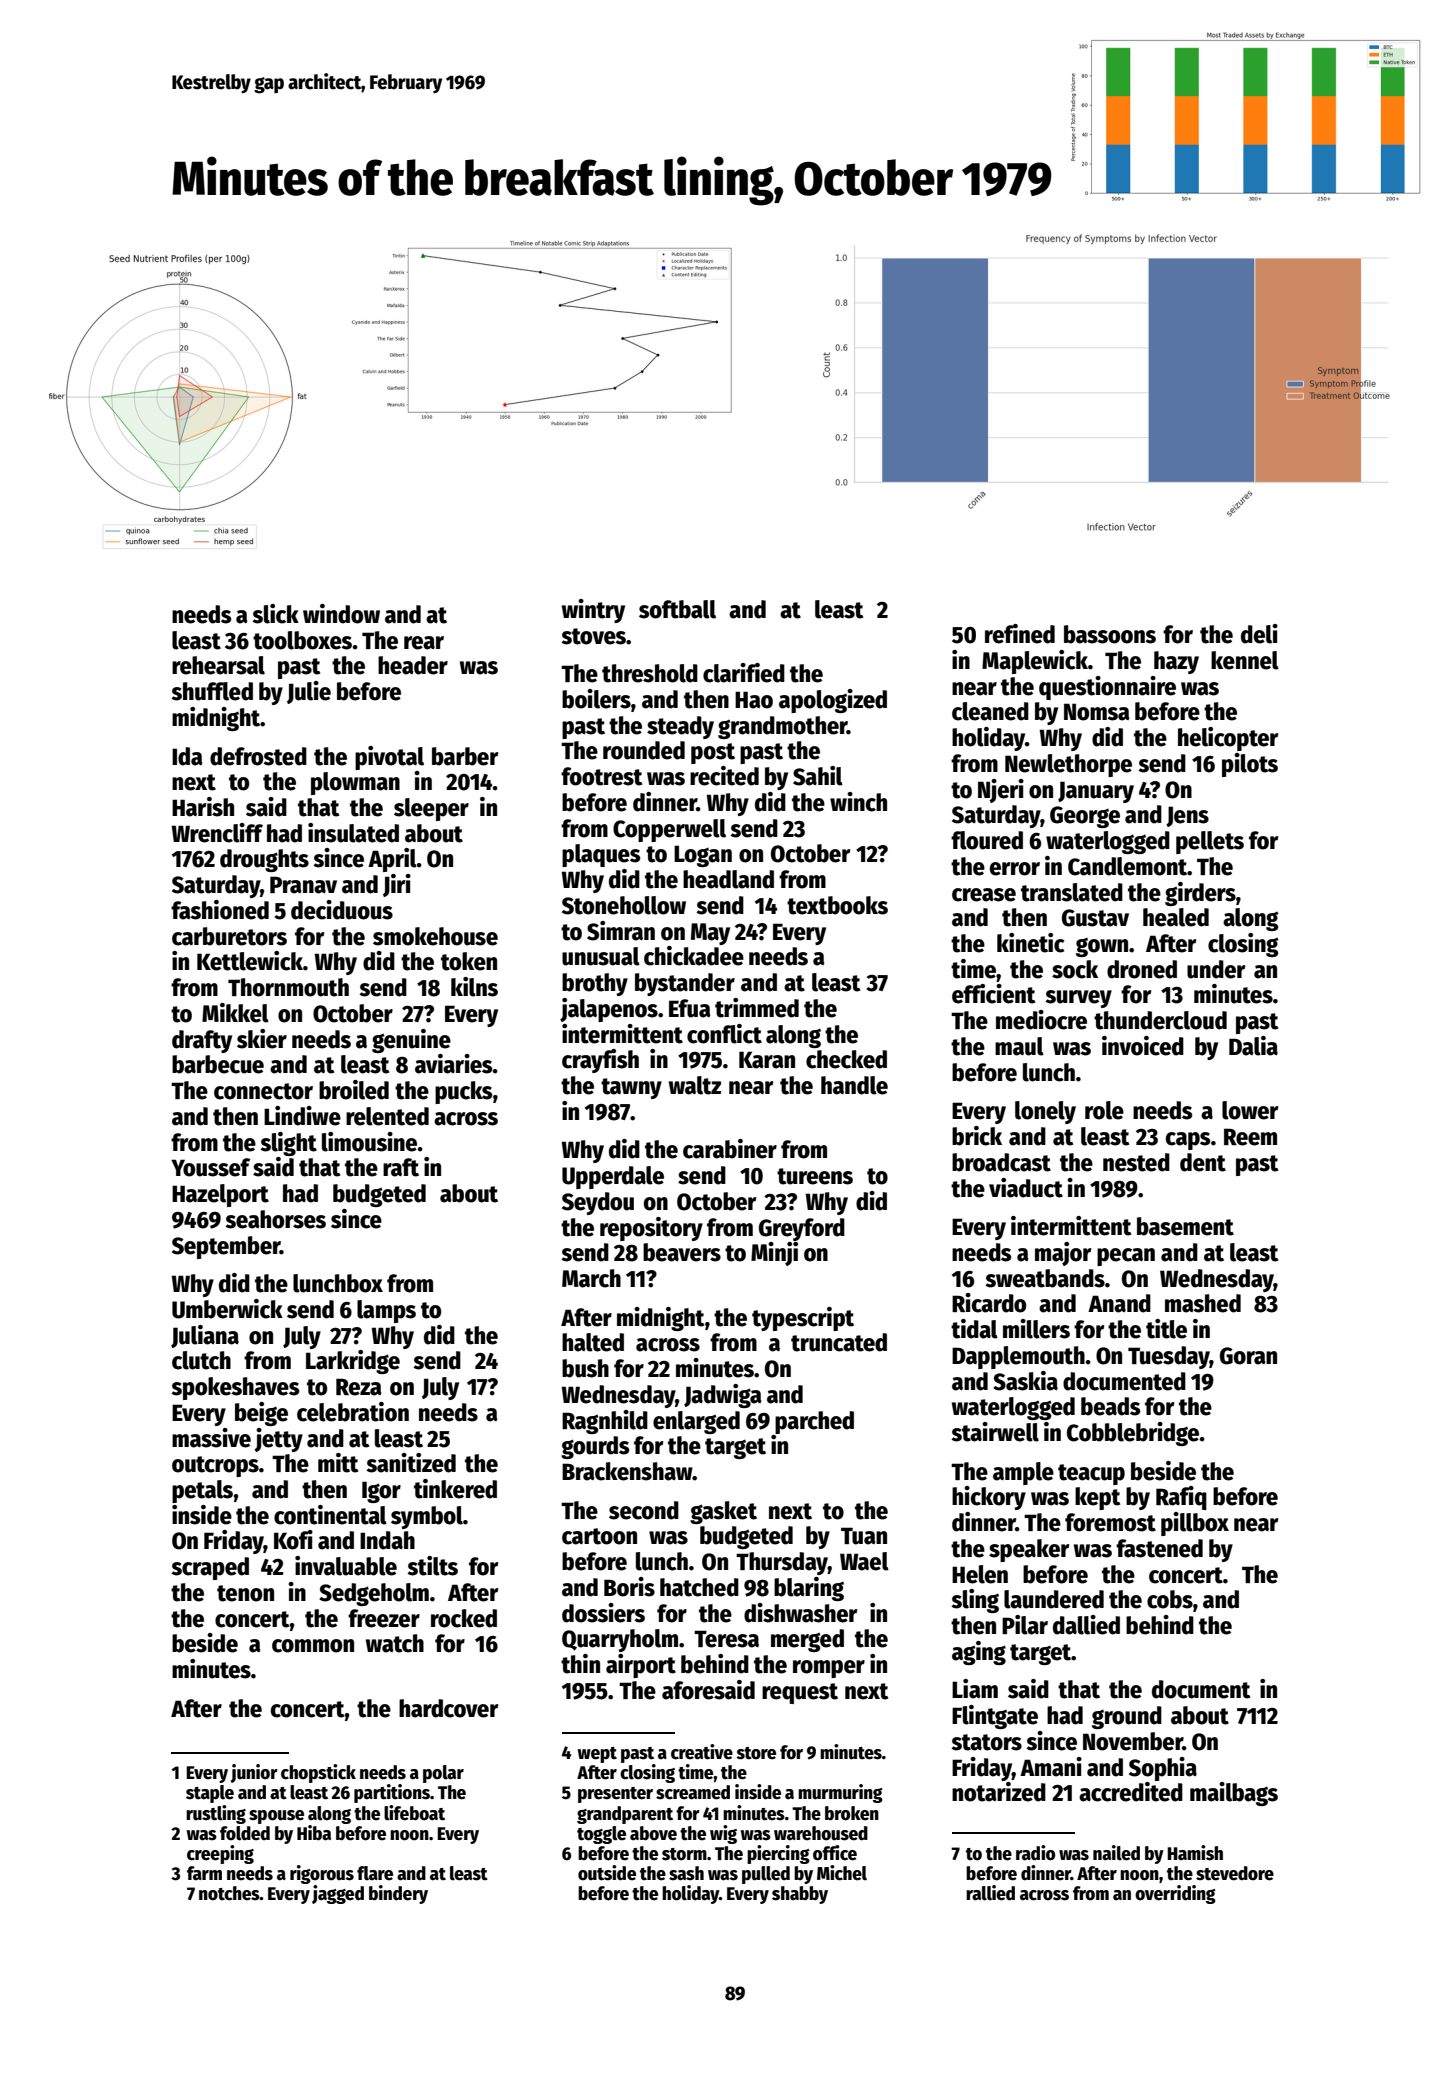 The width and height of the screenshot is (1450, 2100). What do you see at coordinates (375, 1873) in the screenshot?
I see `flare` at bounding box center [375, 1873].
